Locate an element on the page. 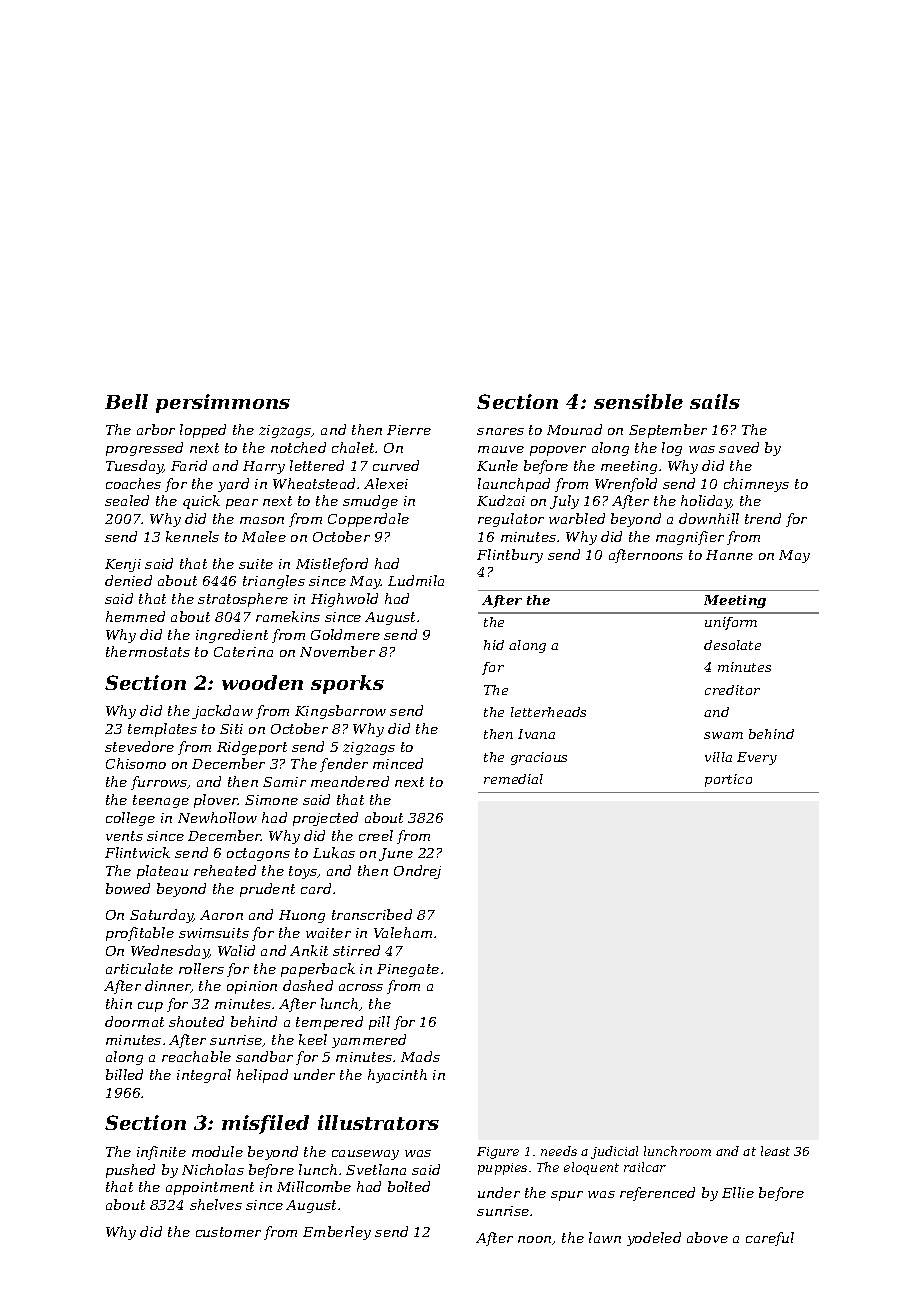 The image size is (924, 1308). prudent is located at coordinates (267, 890).
